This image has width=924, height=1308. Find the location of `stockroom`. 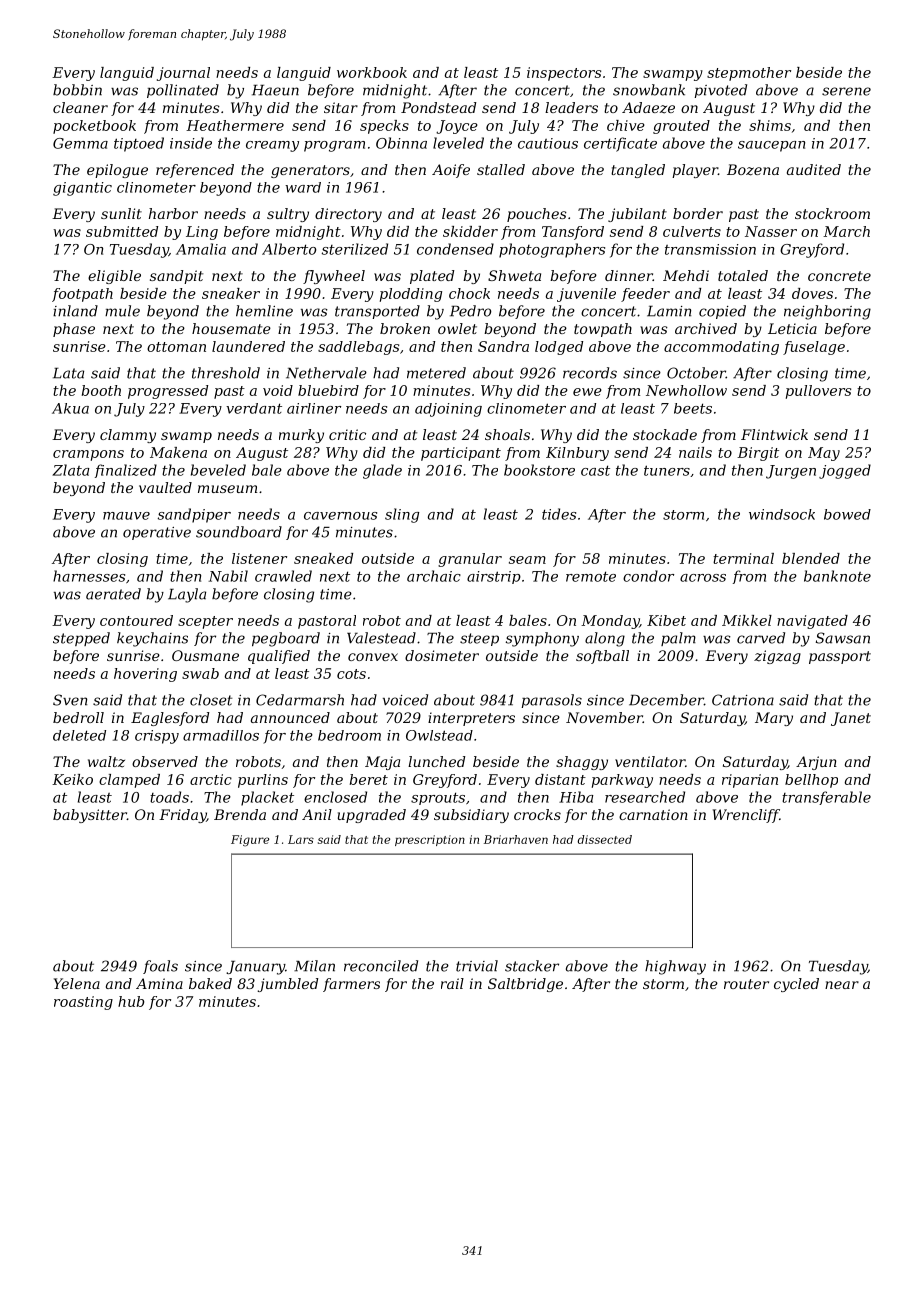

stockroom is located at coordinates (832, 213).
